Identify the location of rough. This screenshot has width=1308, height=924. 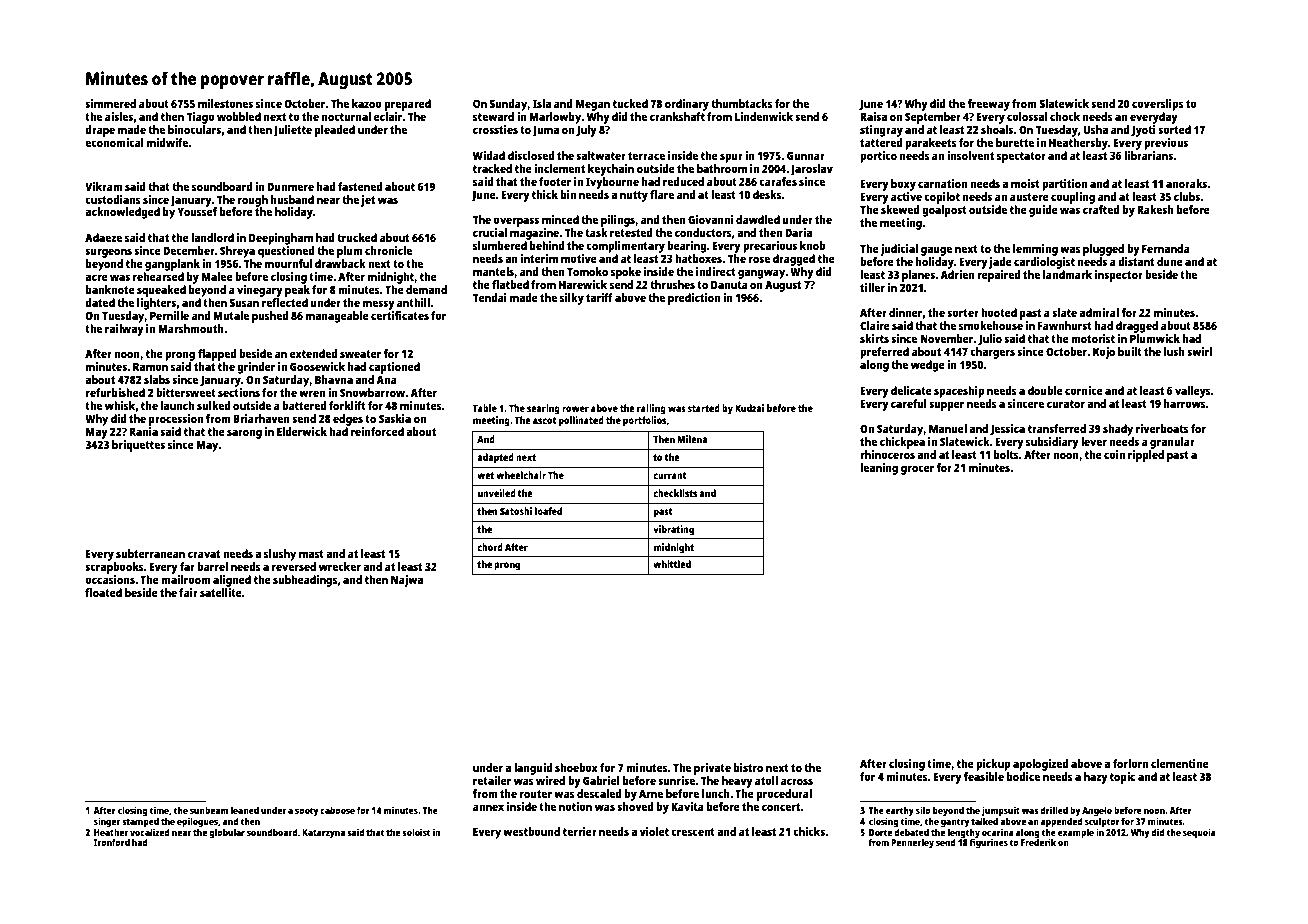
(253, 201).
